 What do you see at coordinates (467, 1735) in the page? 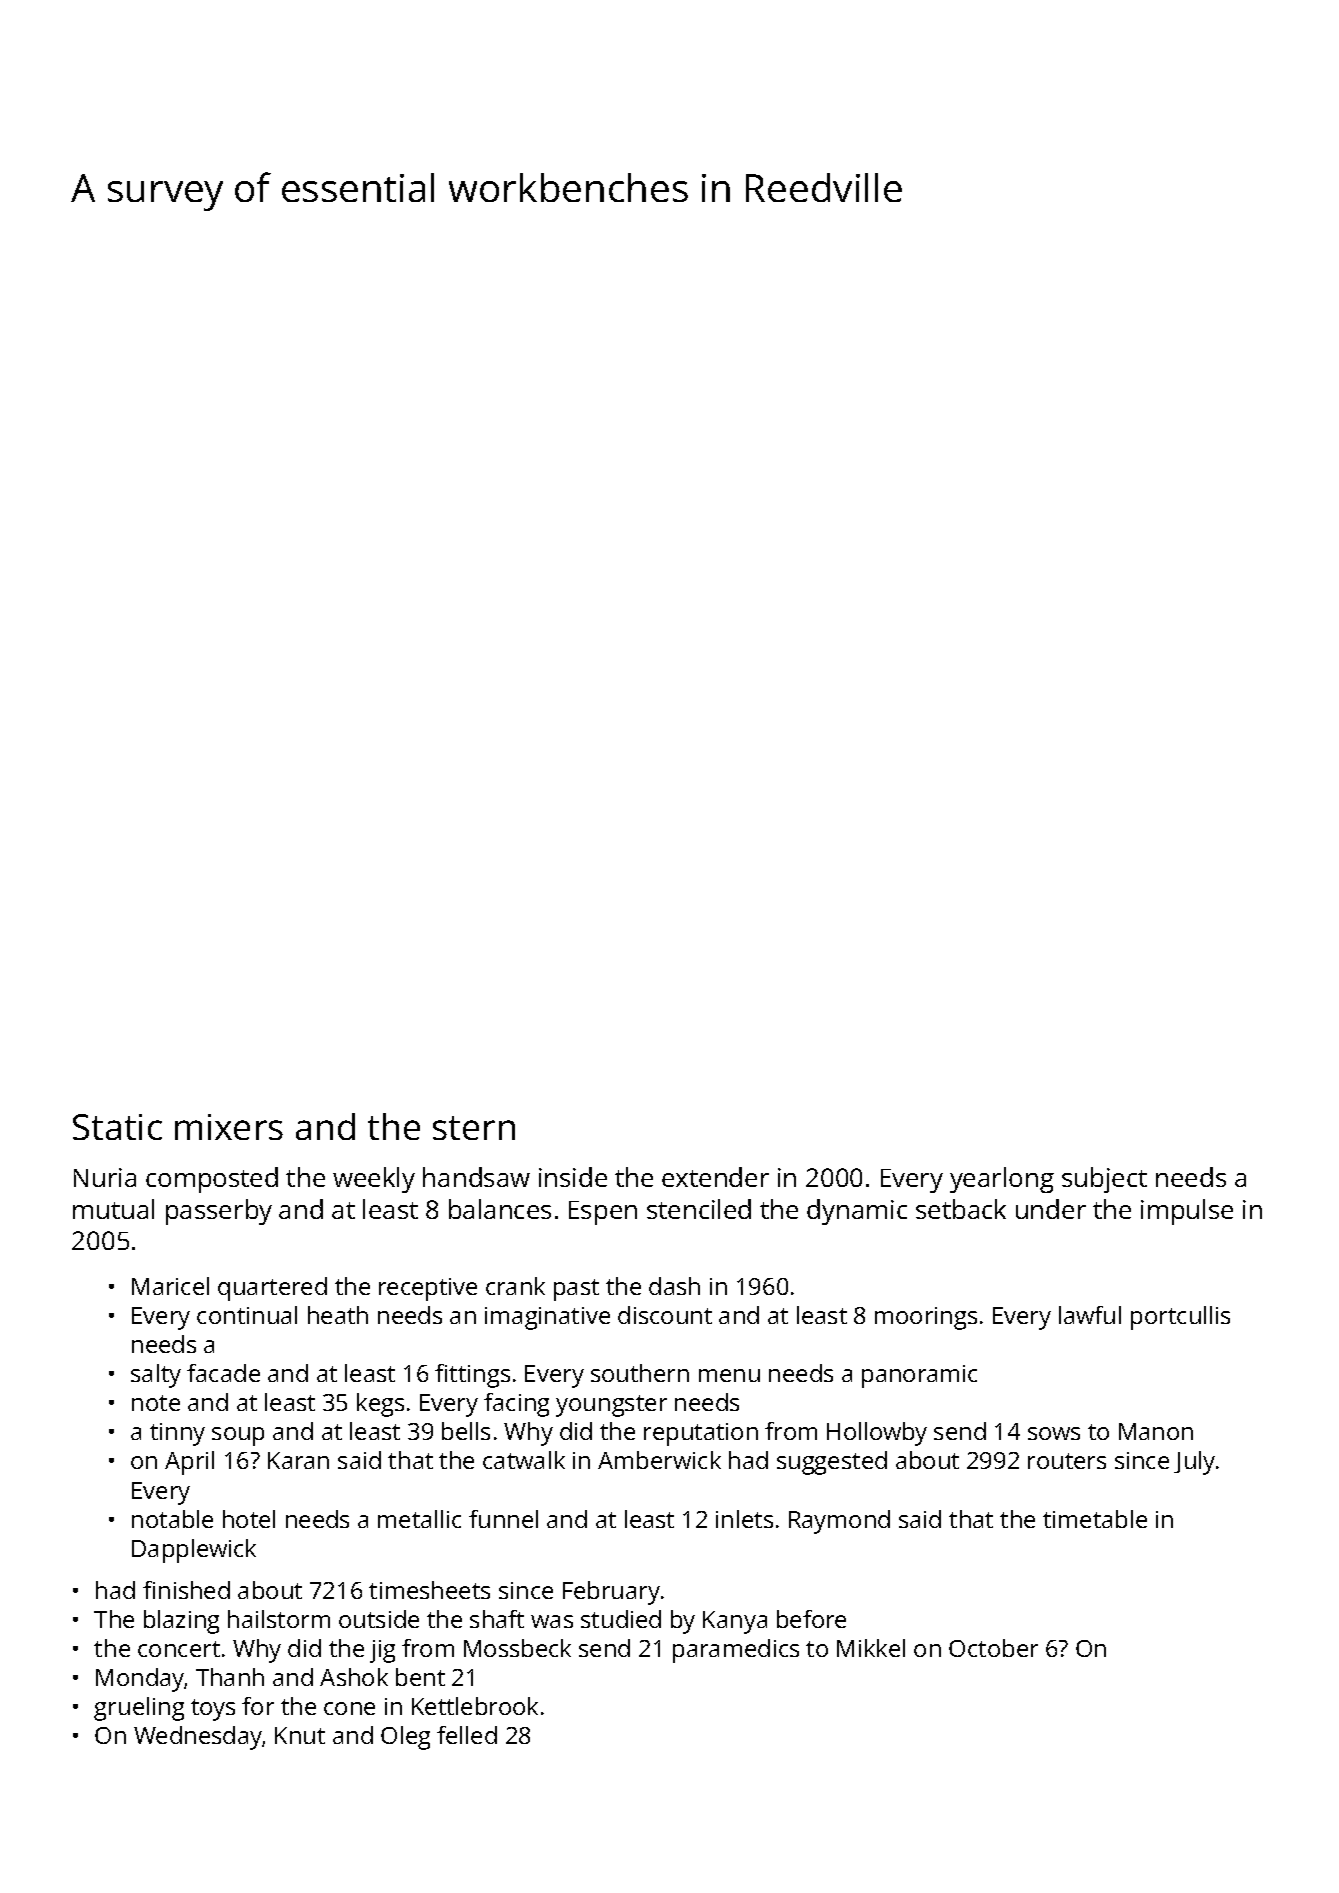
I see `felled` at bounding box center [467, 1735].
